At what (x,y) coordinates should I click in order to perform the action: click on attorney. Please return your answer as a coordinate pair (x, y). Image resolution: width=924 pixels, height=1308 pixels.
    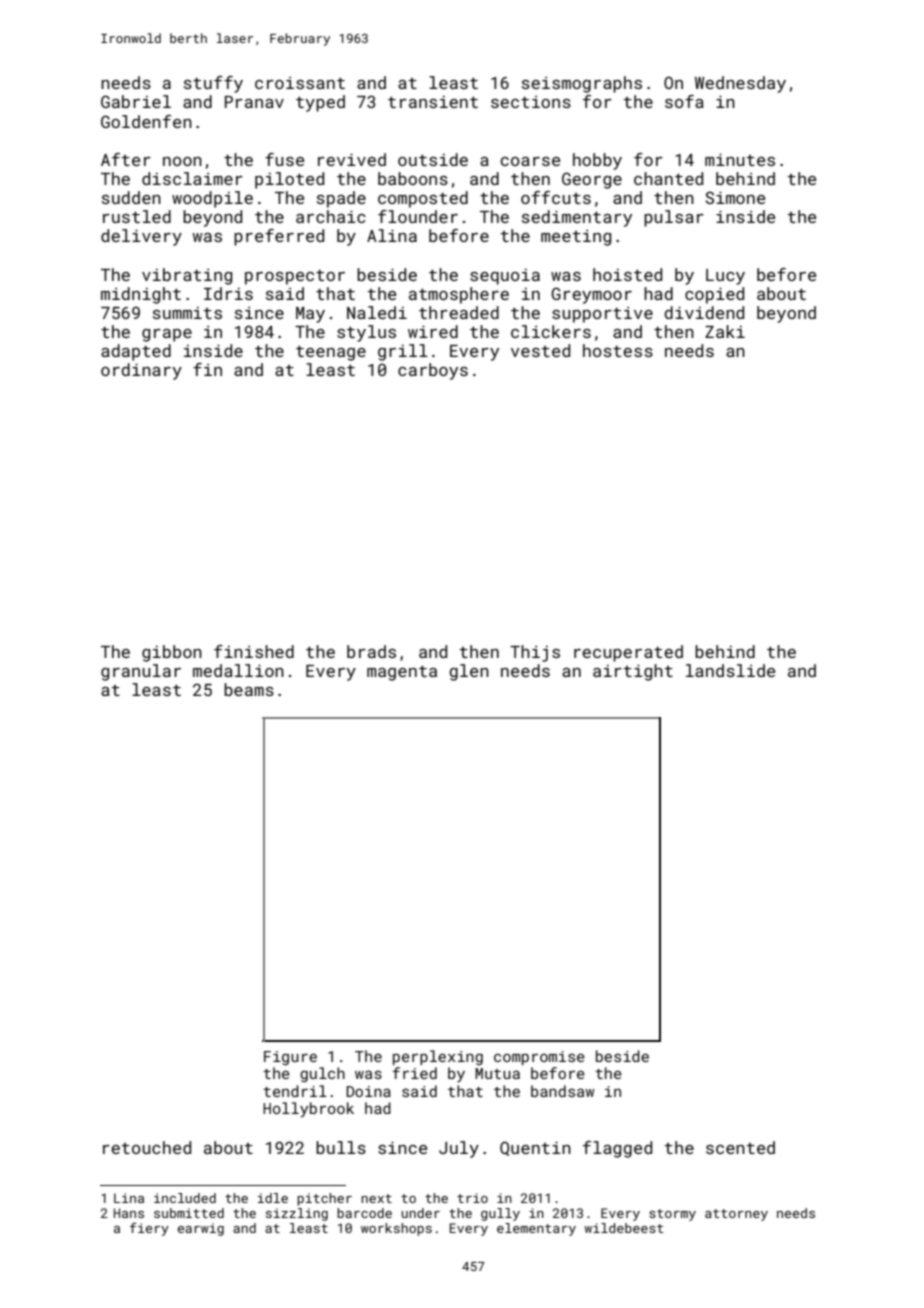
    Looking at the image, I should click on (736, 1215).
